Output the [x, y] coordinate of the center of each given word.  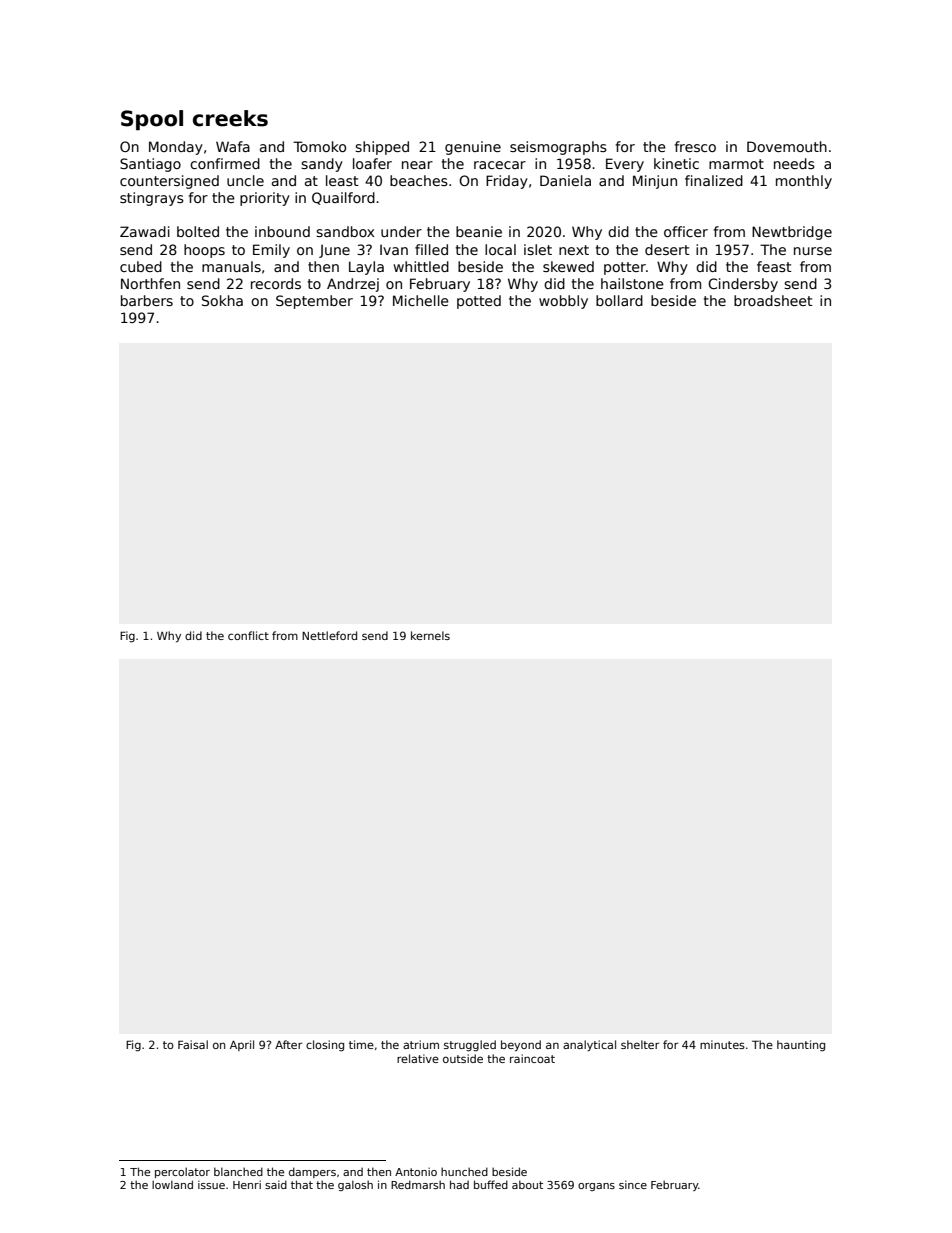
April [242, 1045]
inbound [282, 231]
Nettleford [329, 635]
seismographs [558, 148]
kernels [430, 635]
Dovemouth [787, 146]
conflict [248, 635]
